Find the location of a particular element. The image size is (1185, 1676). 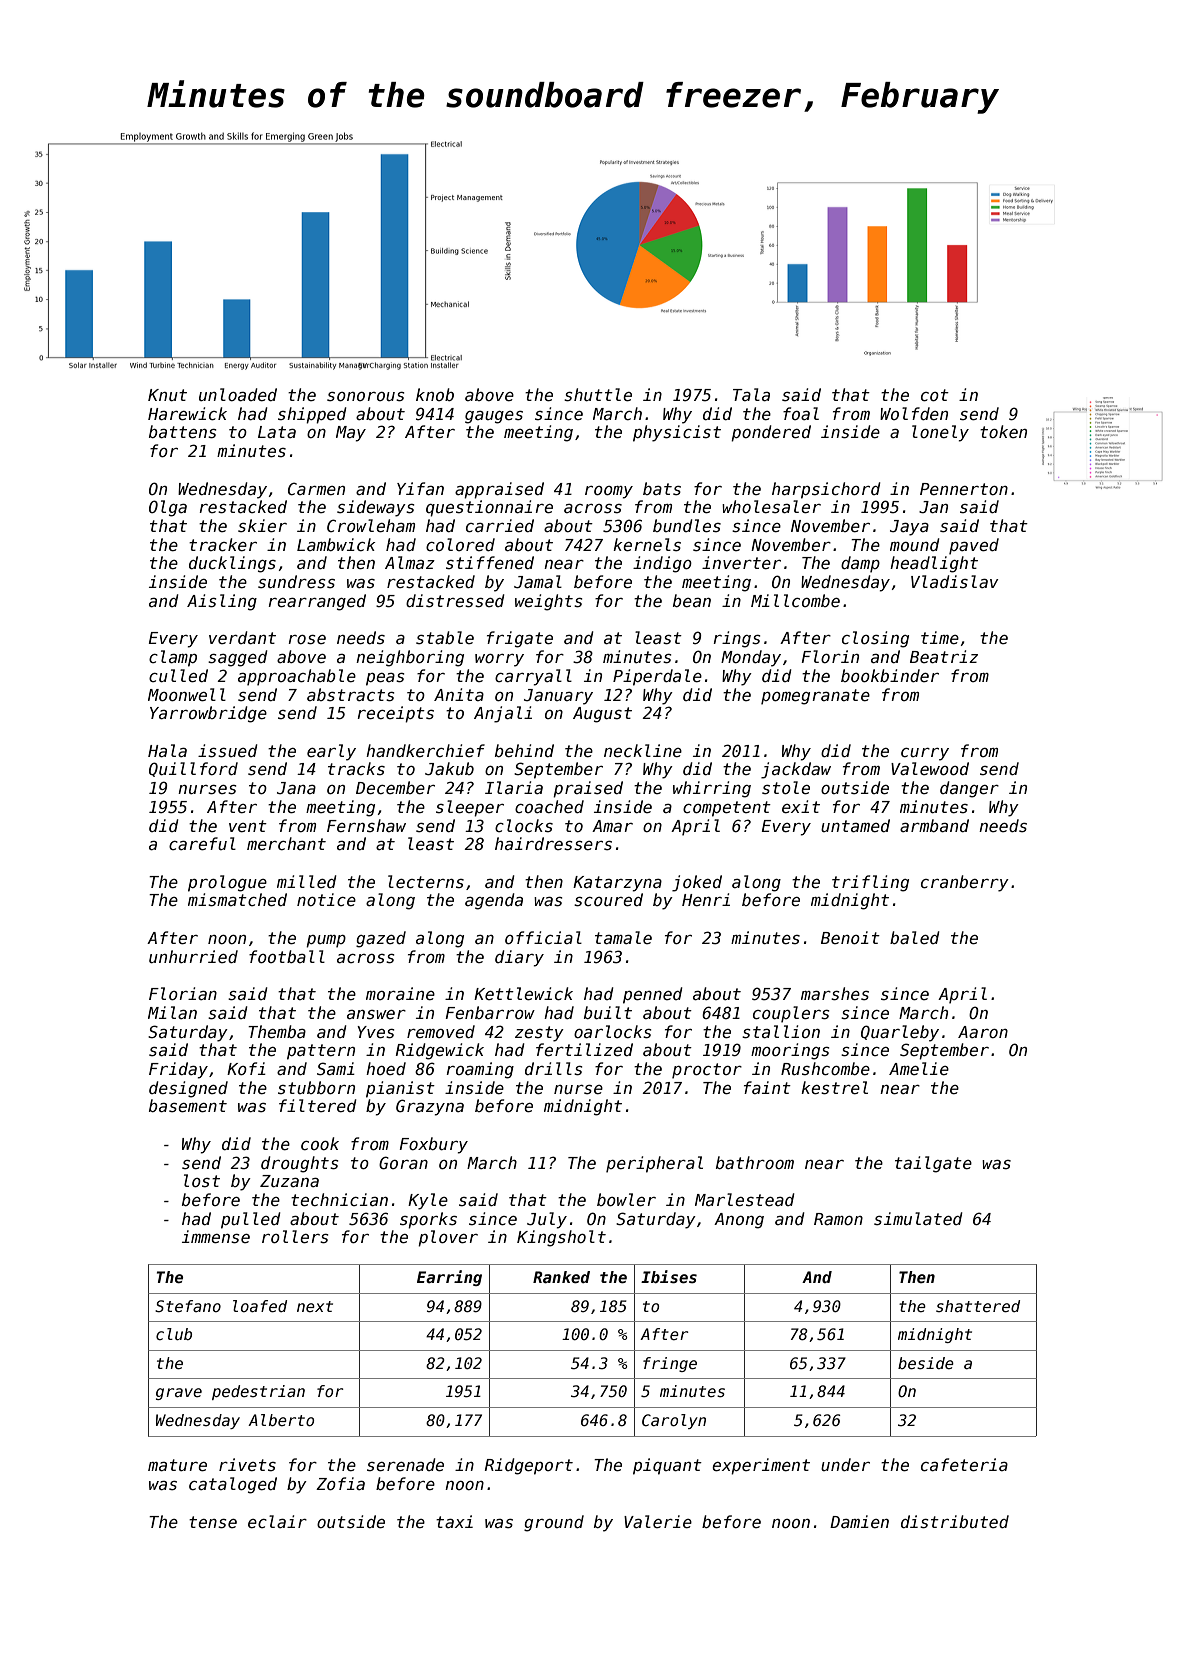

Quillford is located at coordinates (193, 769).
